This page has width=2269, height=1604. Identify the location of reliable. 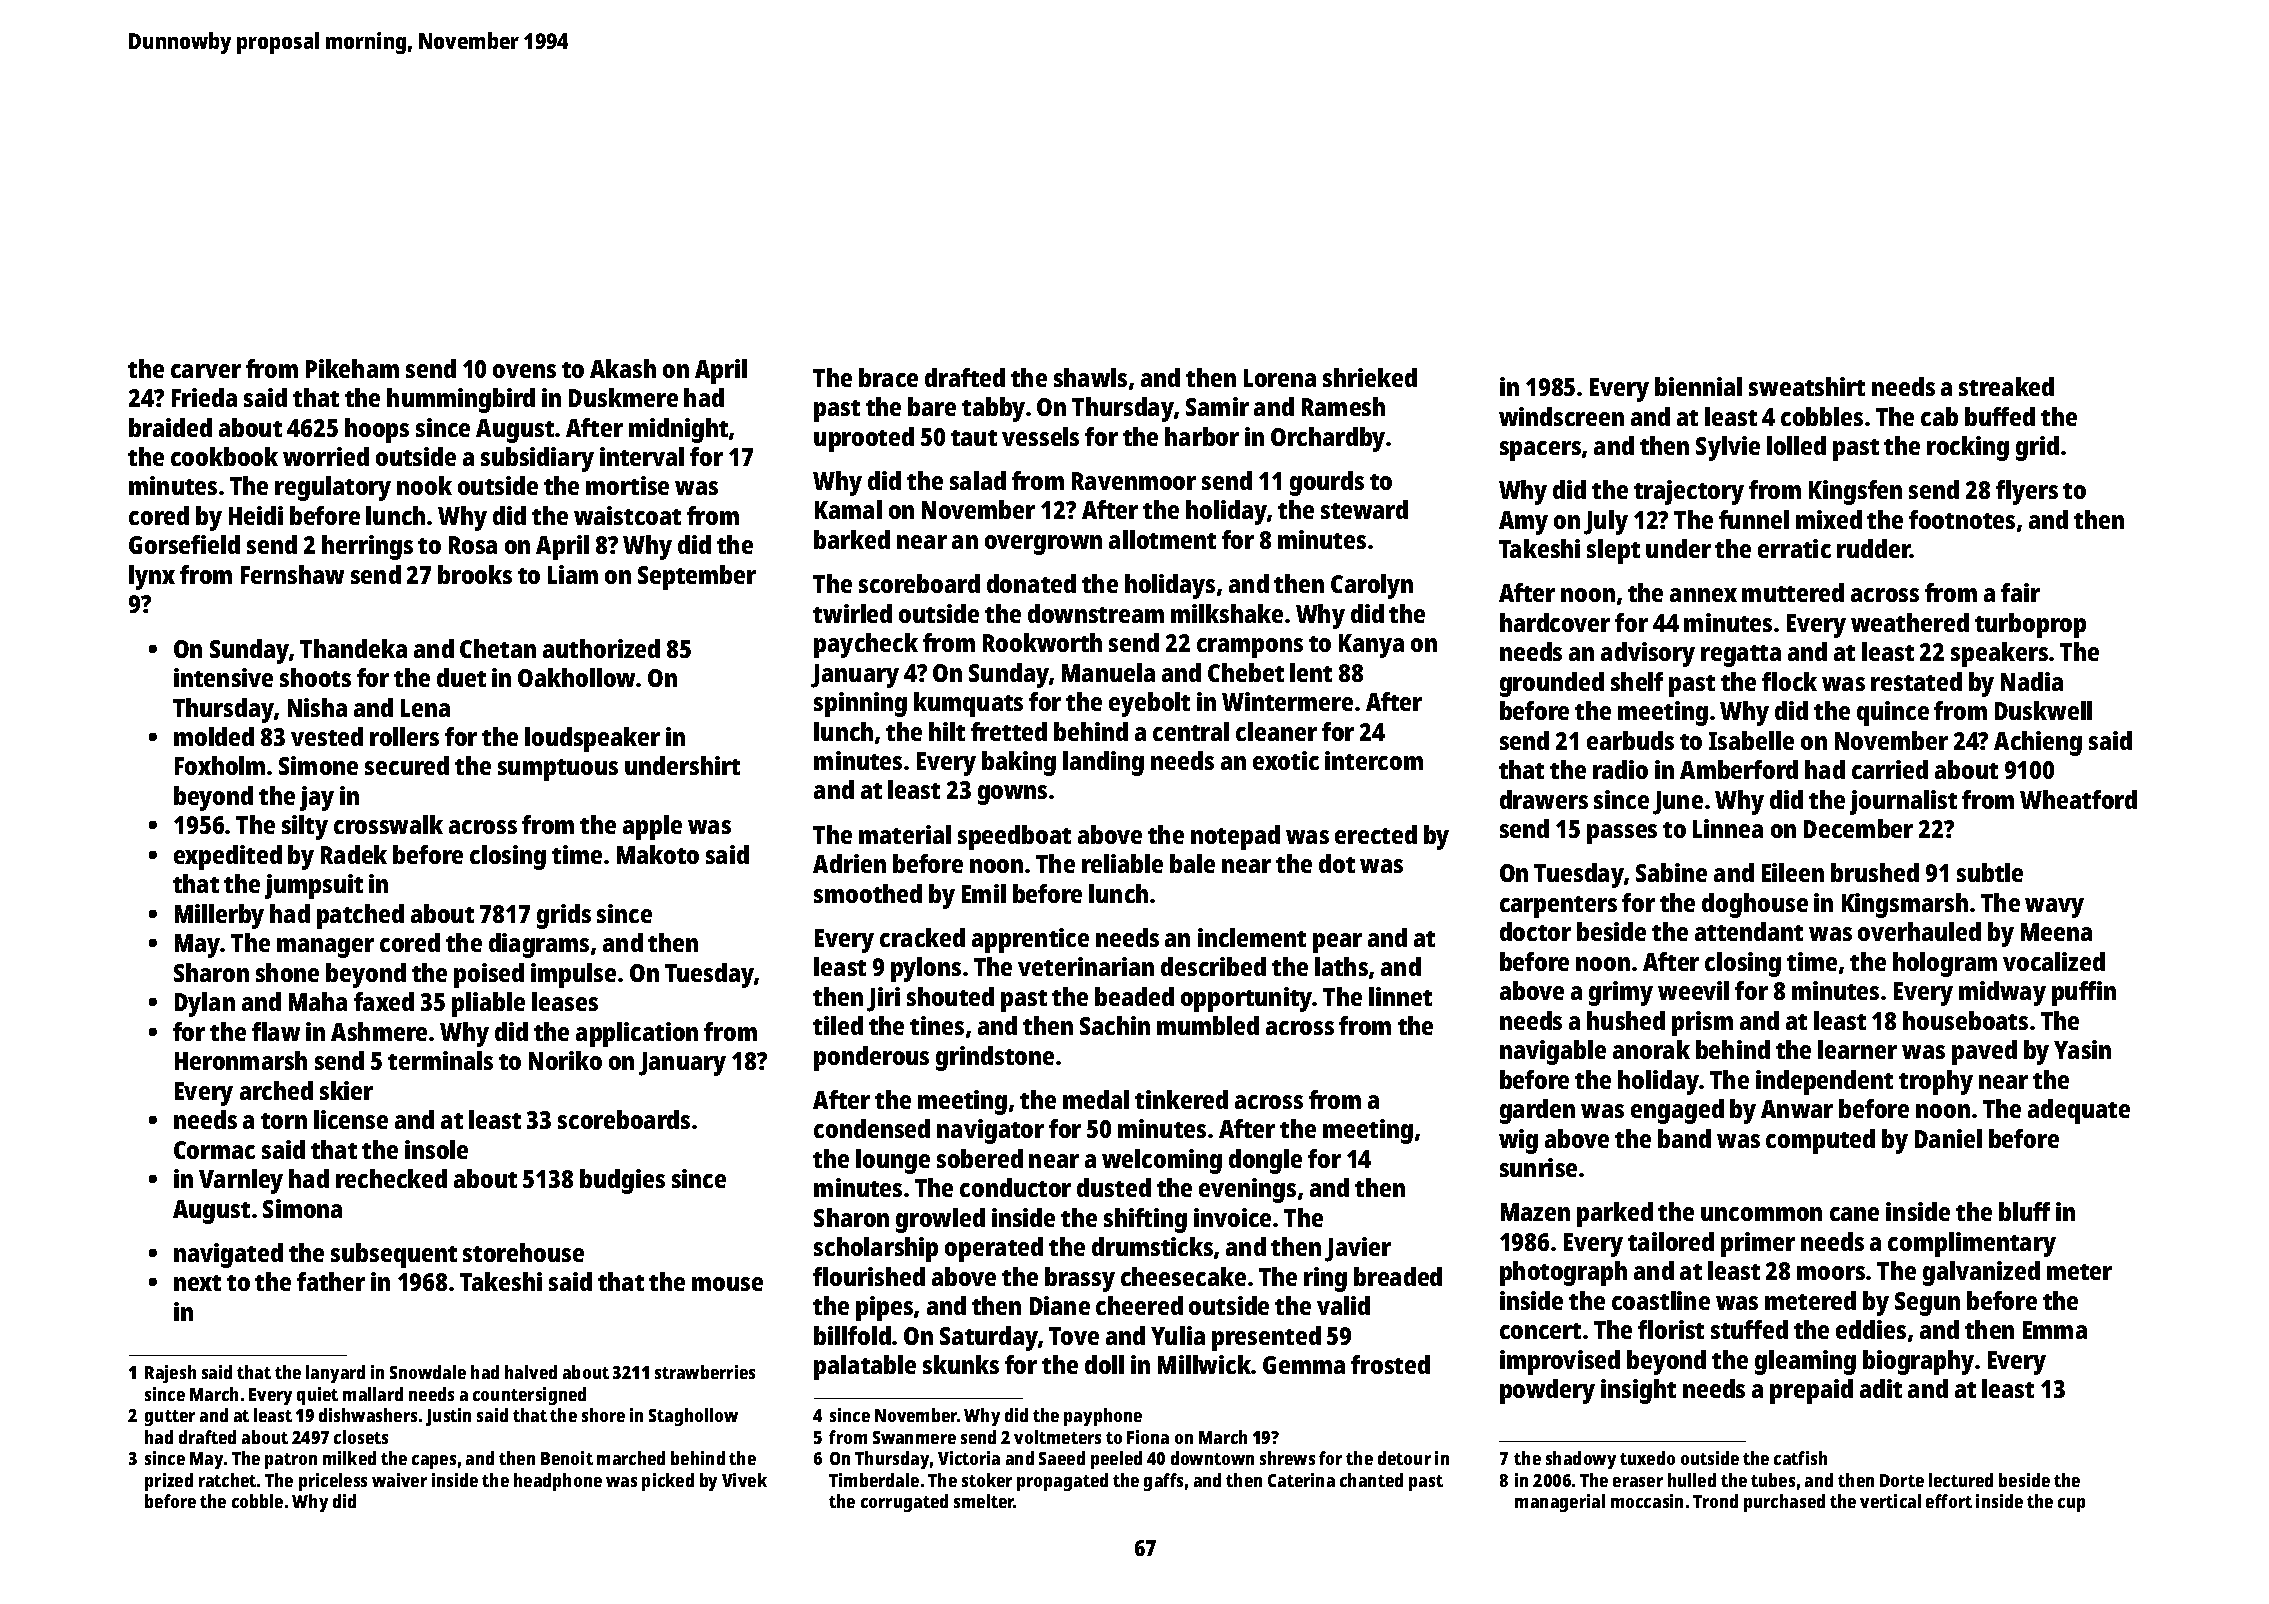
(1122, 863).
